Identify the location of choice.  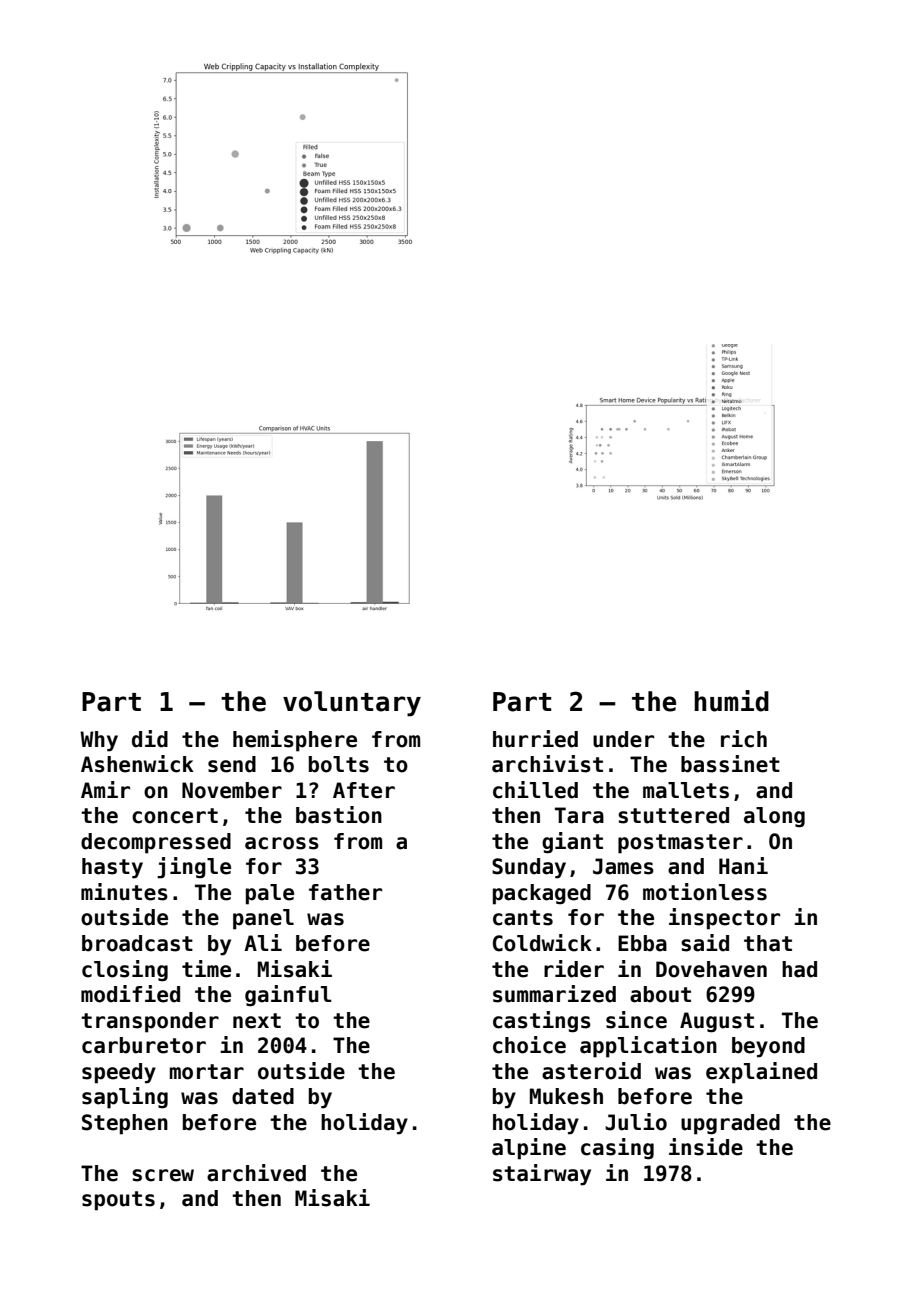
(529, 1045).
